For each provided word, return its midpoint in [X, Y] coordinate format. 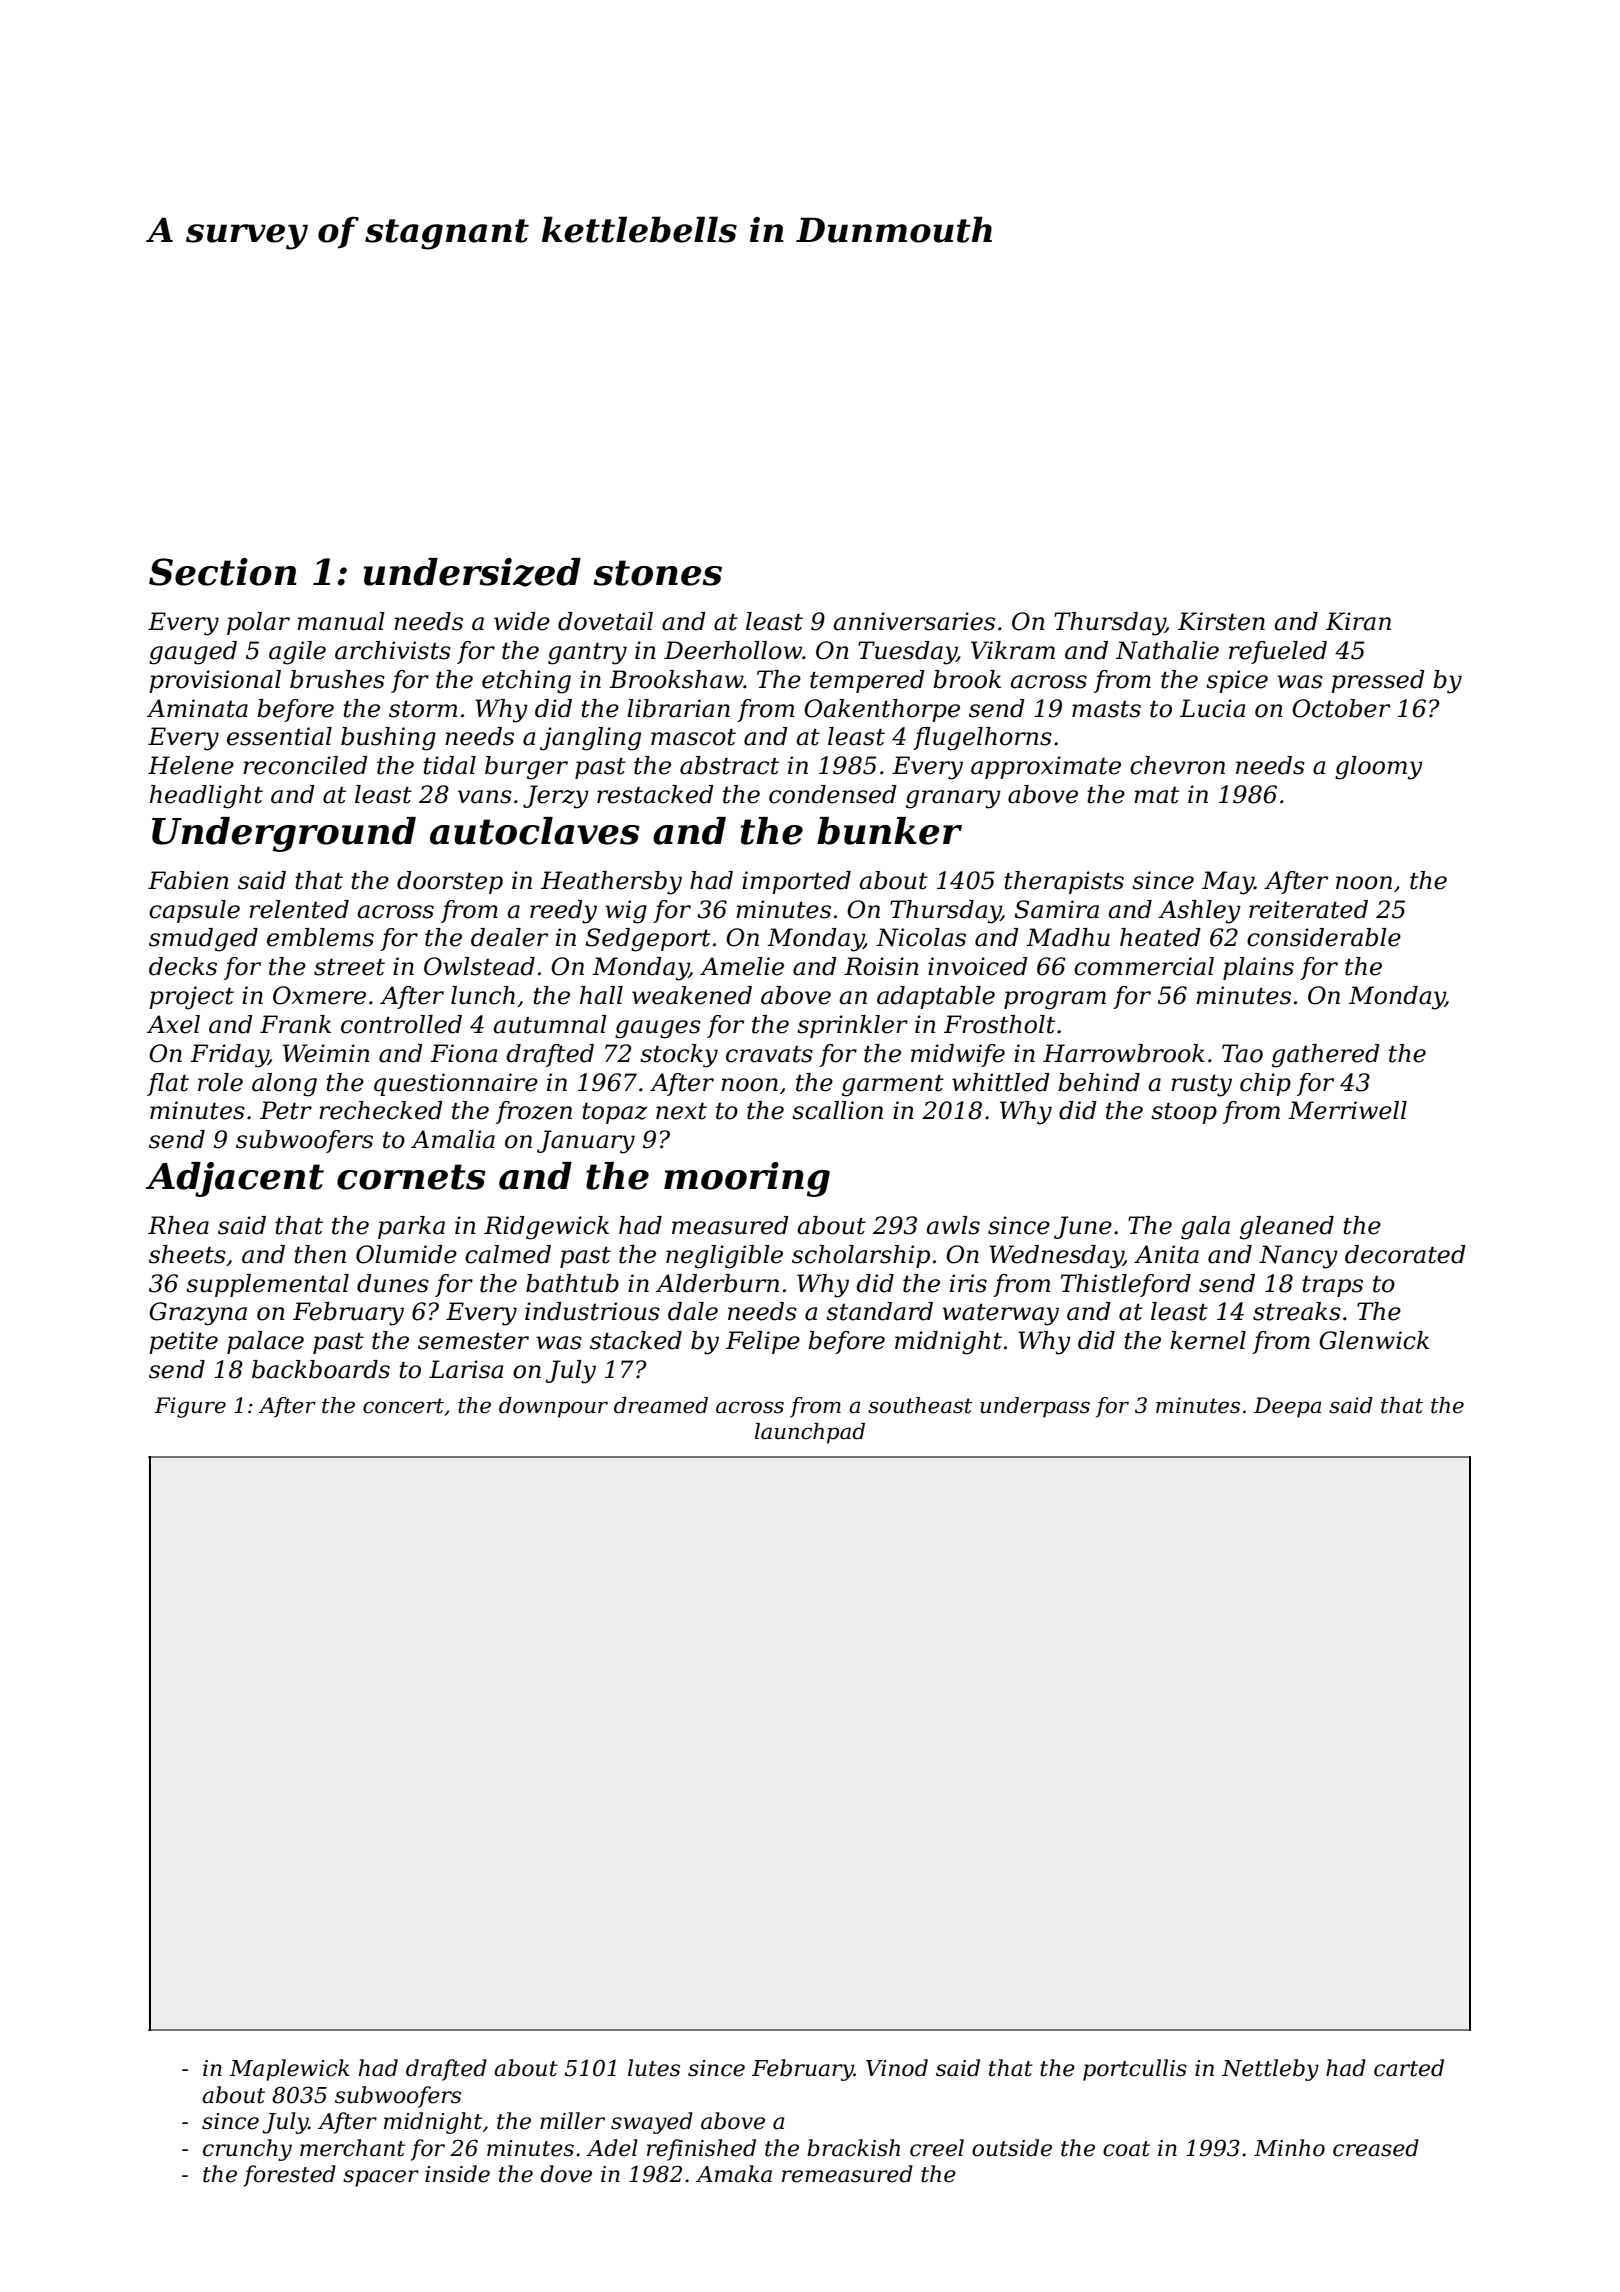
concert [403, 1406]
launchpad [810, 1433]
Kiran [1358, 621]
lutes [654, 2068]
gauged [193, 653]
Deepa [1287, 1407]
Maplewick [289, 2070]
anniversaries [914, 621]
